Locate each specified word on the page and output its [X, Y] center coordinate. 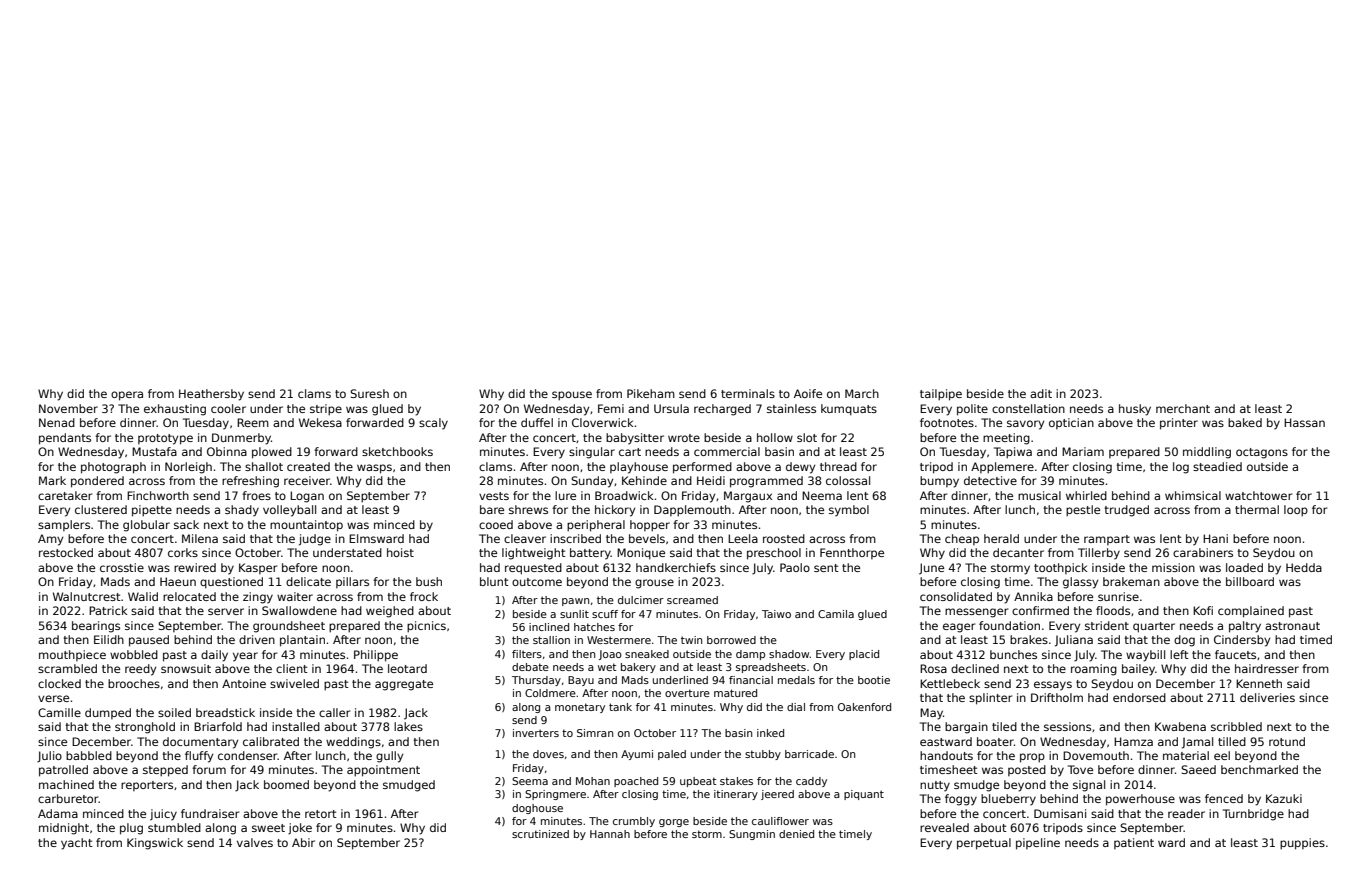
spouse [572, 396]
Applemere [1002, 468]
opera [127, 396]
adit [1041, 393]
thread [838, 466]
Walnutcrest [87, 596]
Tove [1080, 769]
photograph [113, 468]
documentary [200, 743]
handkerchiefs [676, 567]
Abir [303, 842]
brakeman [1131, 581]
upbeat [698, 782]
